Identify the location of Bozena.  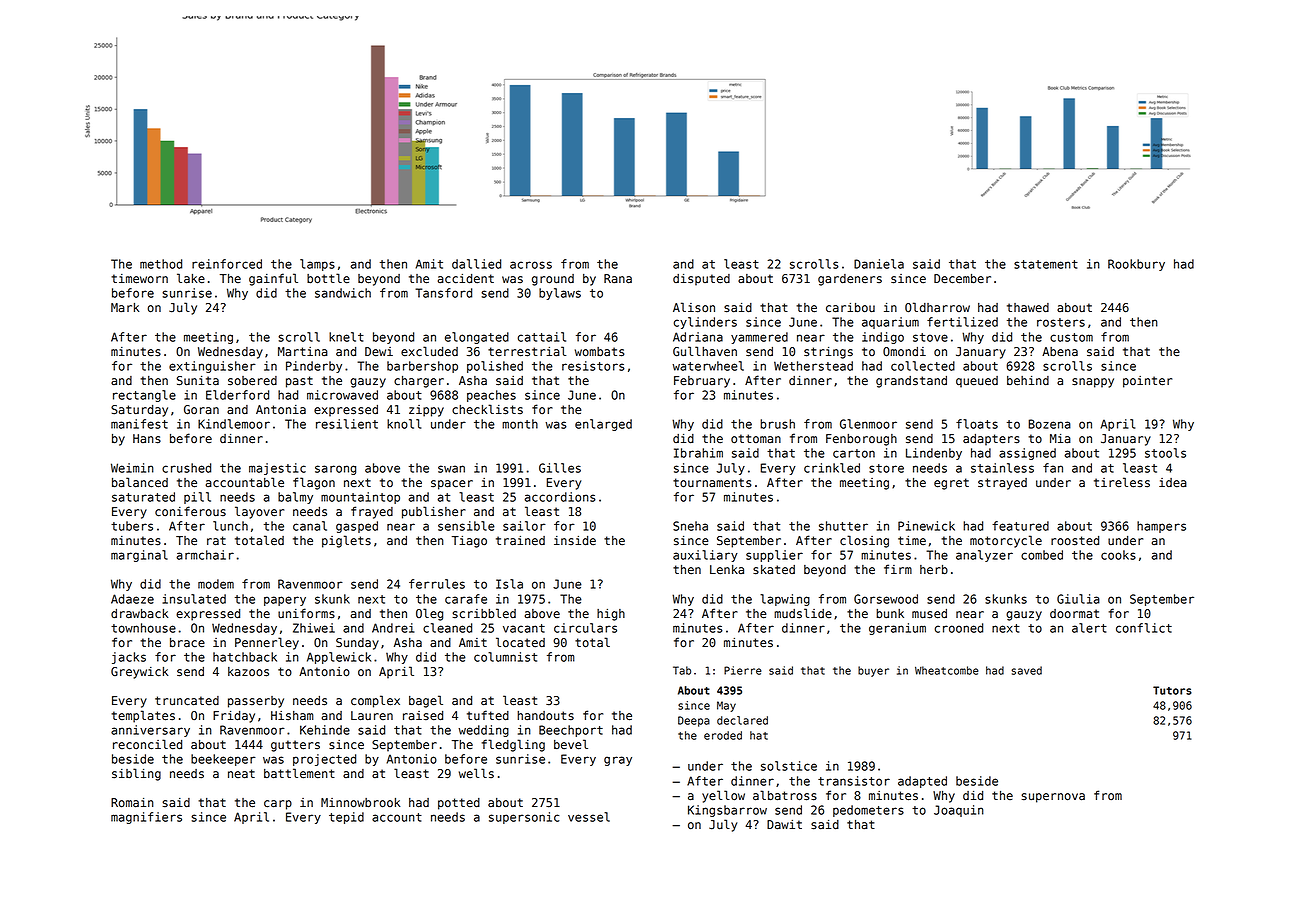
(1049, 424).
